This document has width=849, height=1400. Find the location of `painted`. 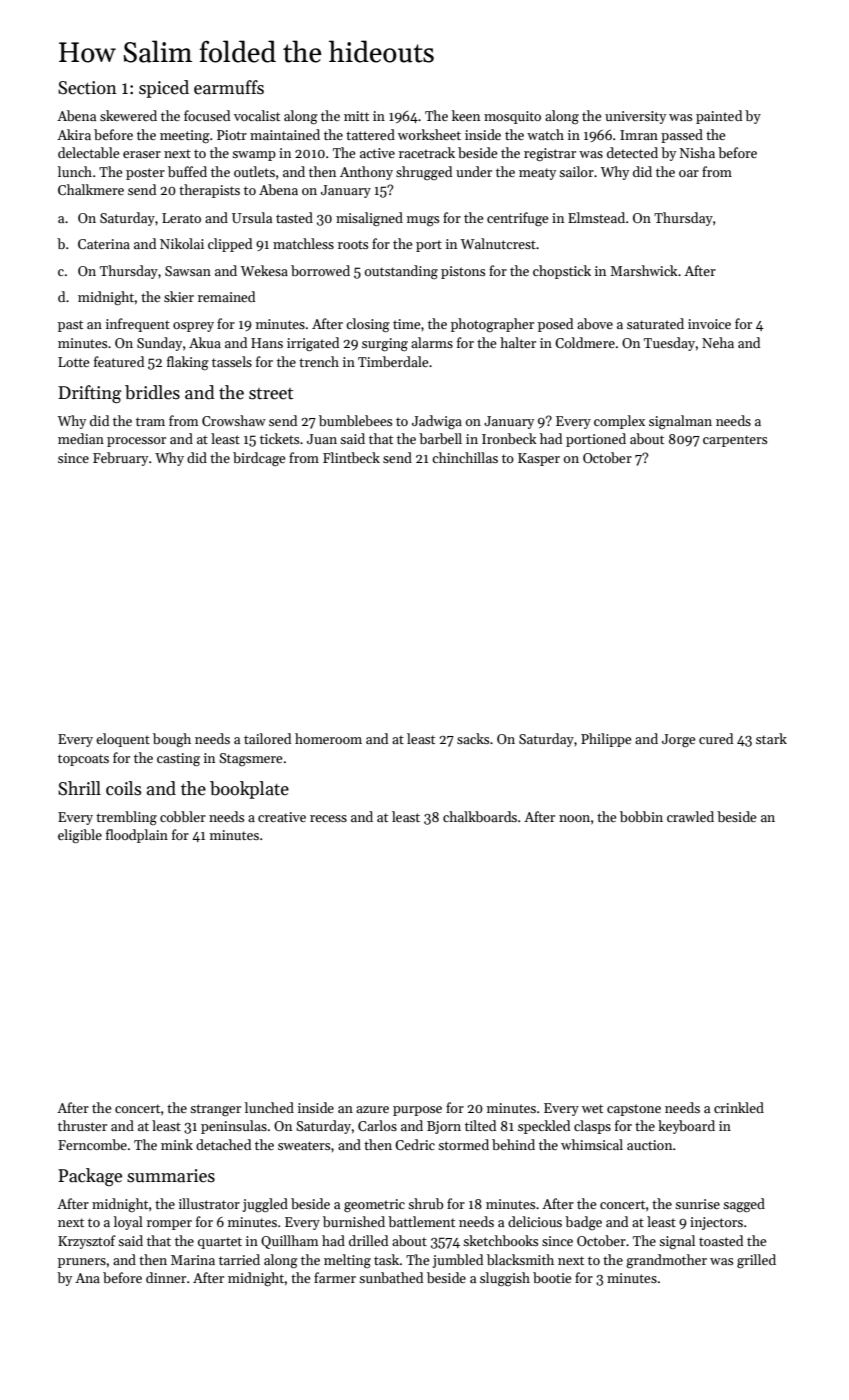

painted is located at coordinates (719, 117).
